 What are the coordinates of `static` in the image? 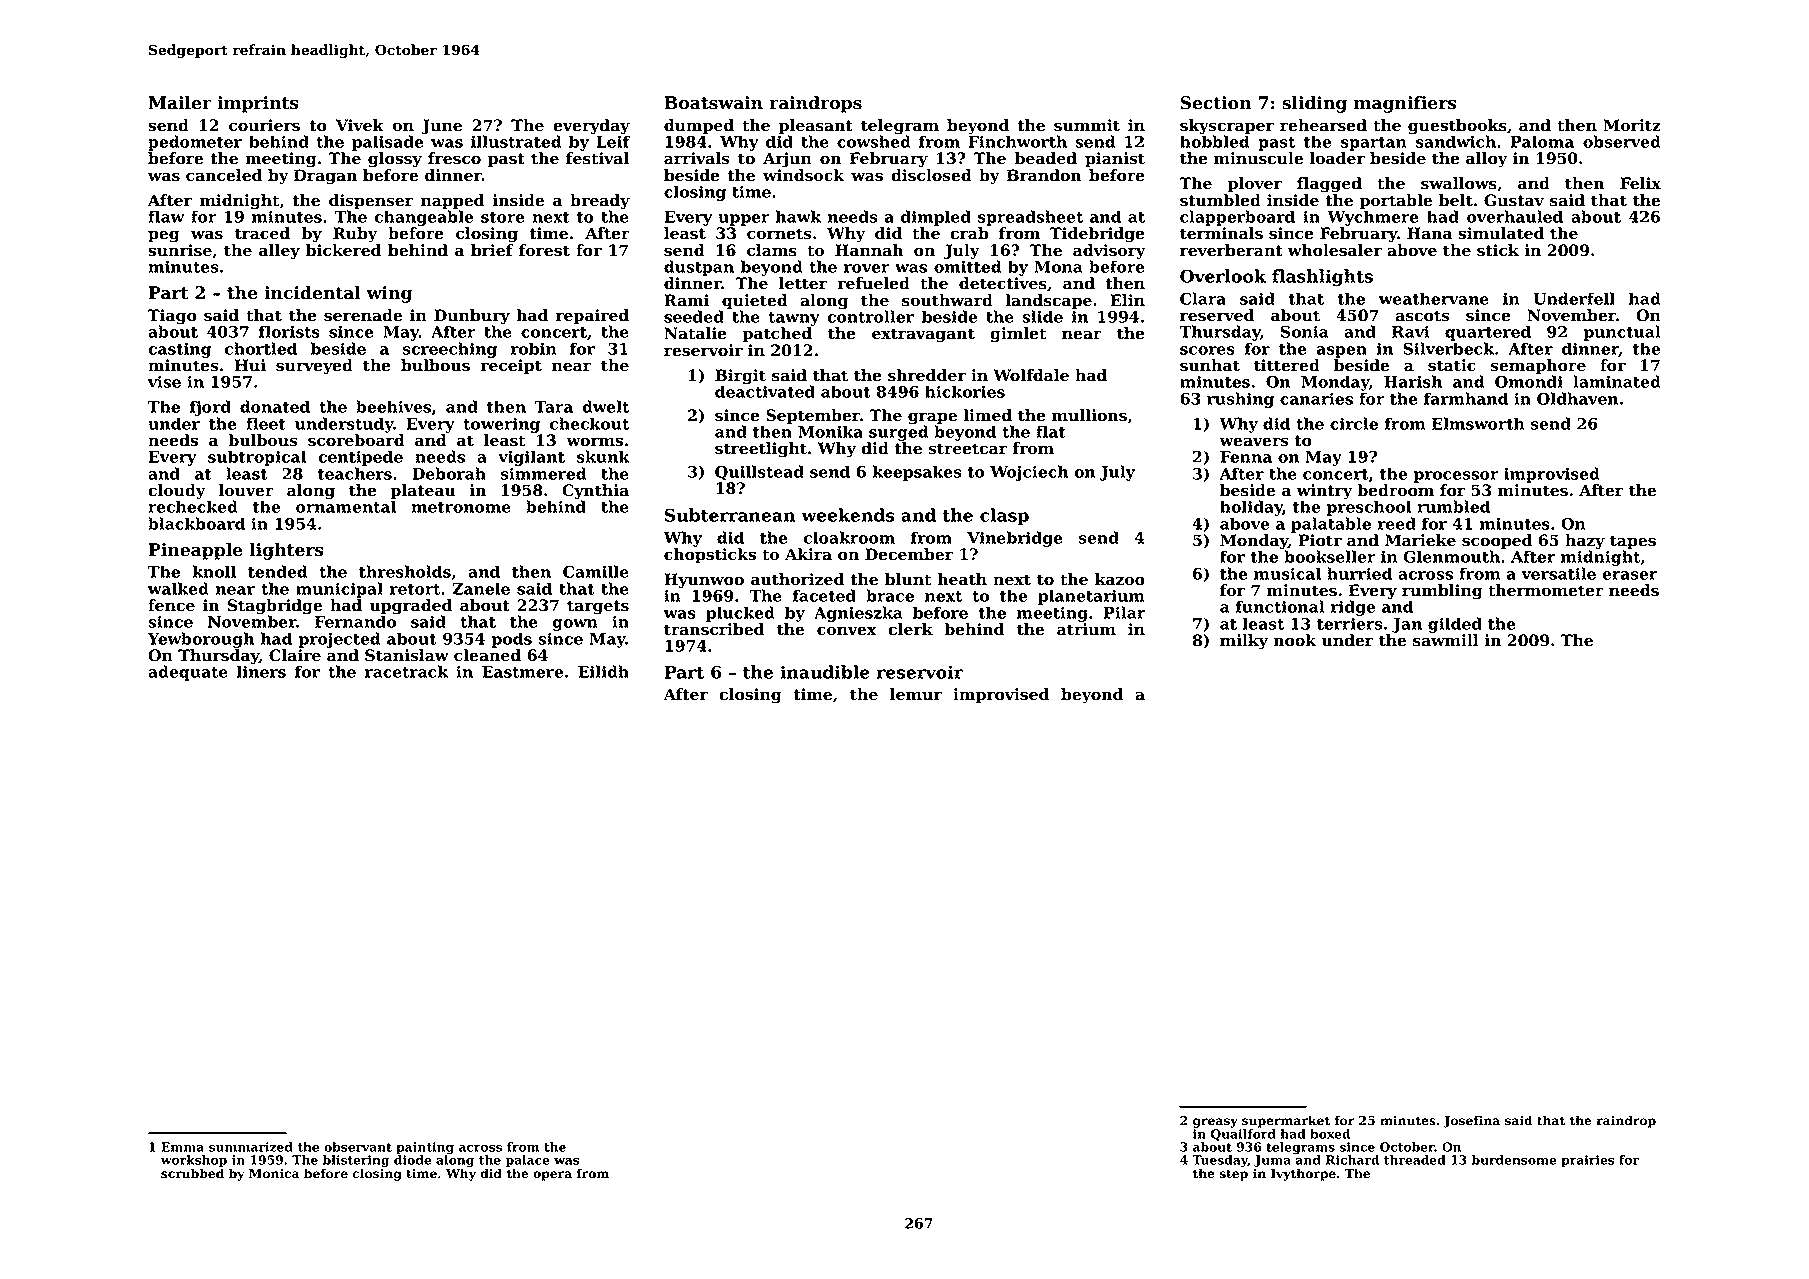 It's located at (1452, 365).
